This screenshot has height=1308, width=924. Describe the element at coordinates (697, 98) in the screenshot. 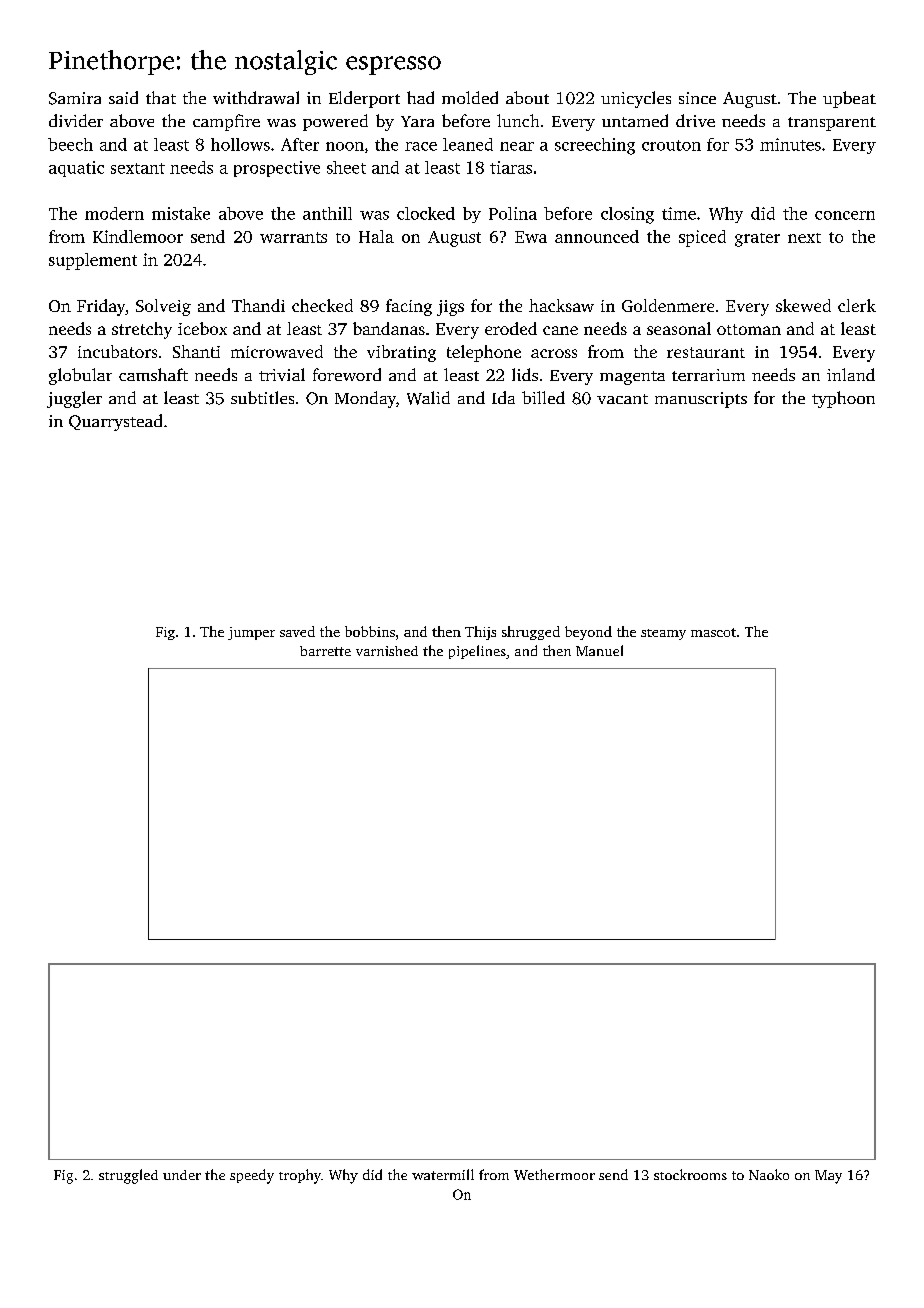

I see `since` at that location.
